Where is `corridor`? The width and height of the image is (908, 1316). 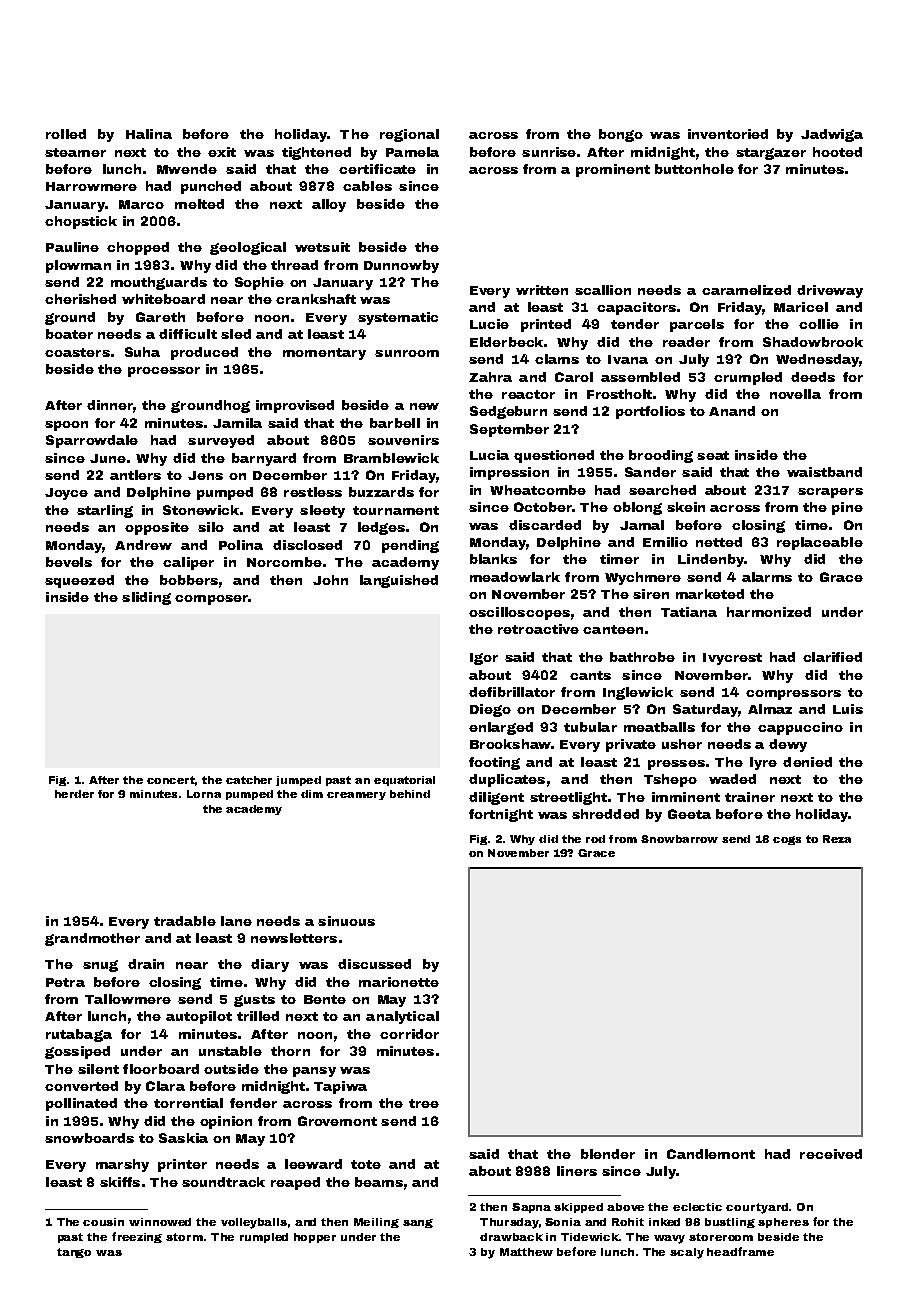 corridor is located at coordinates (409, 1034).
